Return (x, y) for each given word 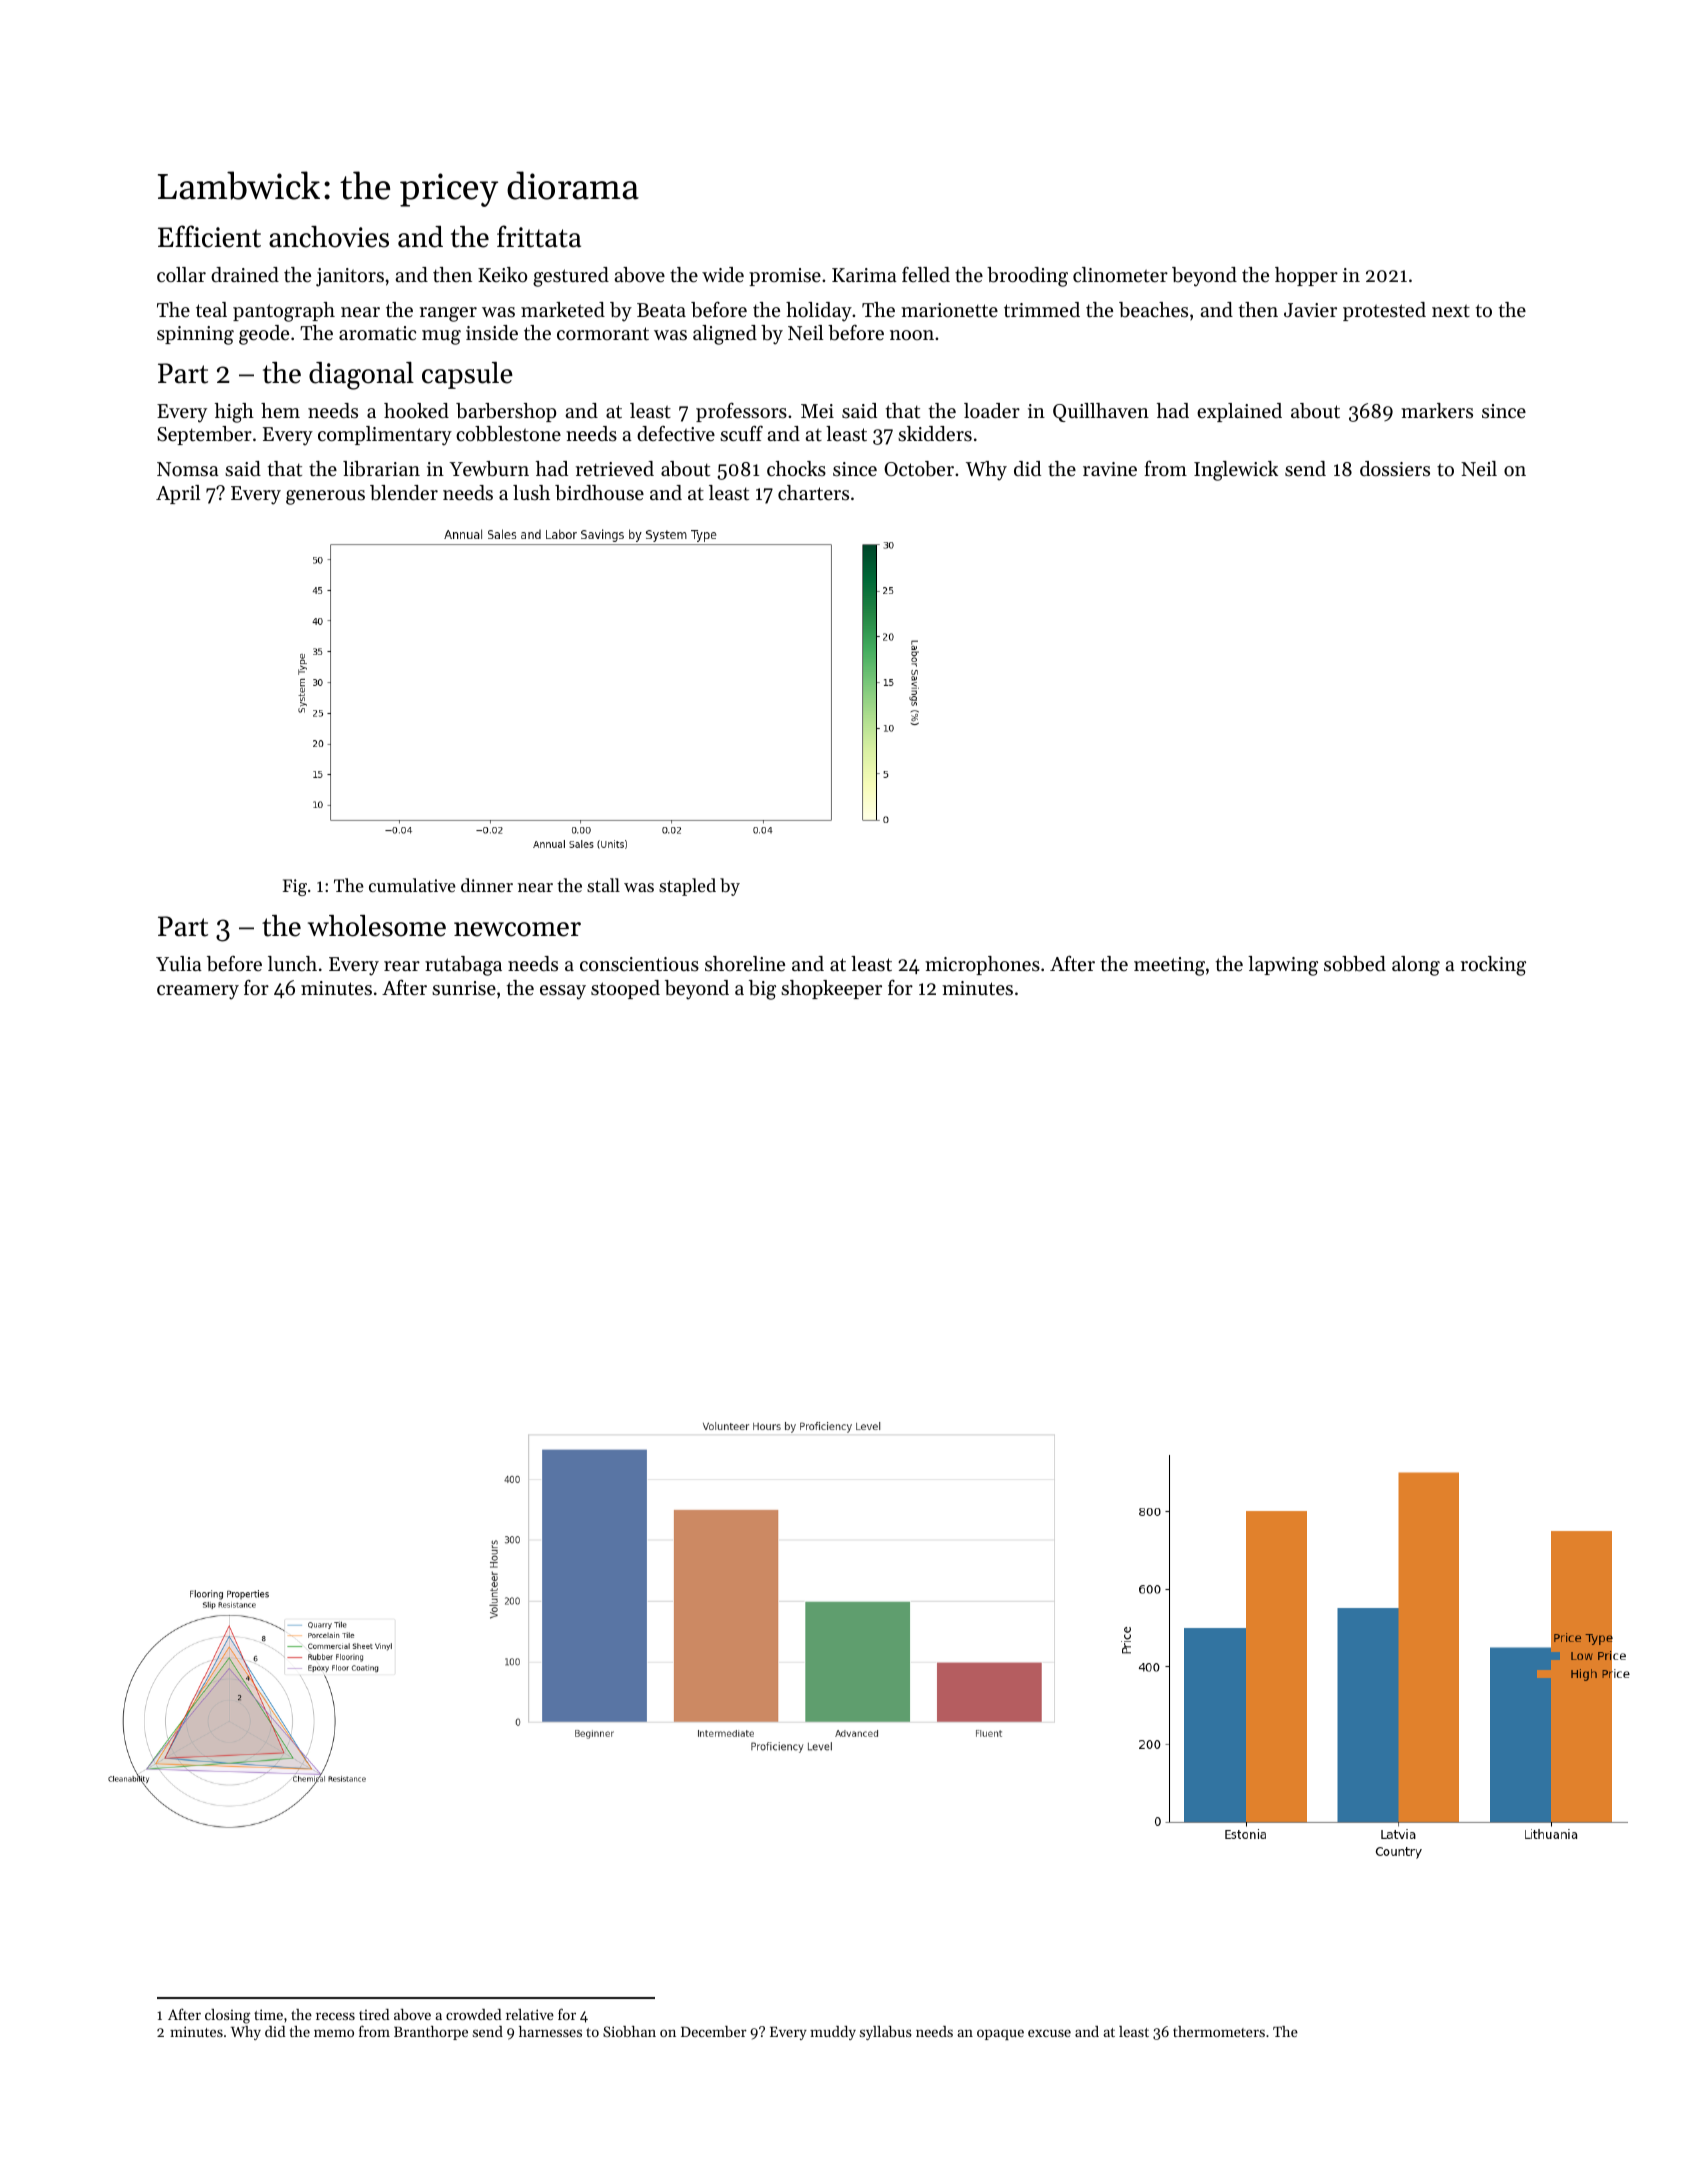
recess (335, 2016)
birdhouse (599, 493)
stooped (625, 989)
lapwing (1283, 966)
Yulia (179, 963)
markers (1437, 411)
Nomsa (188, 469)
